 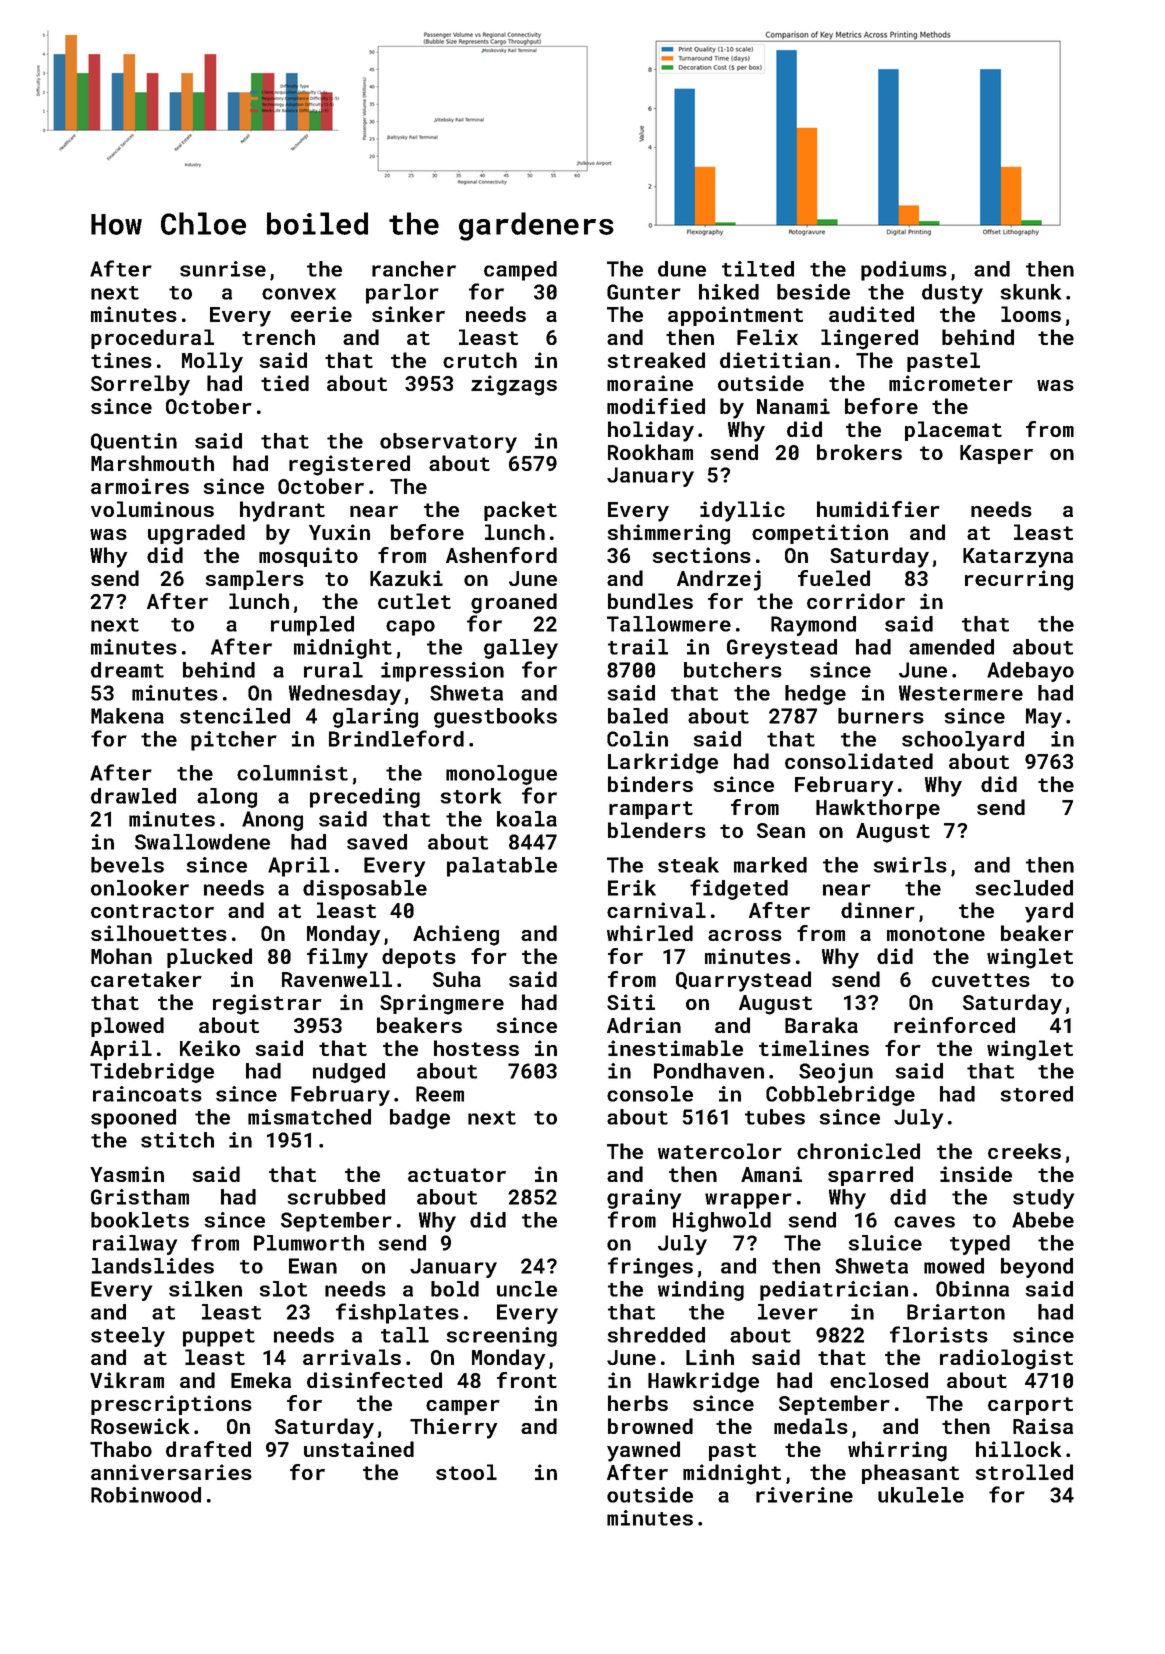 What do you see at coordinates (758, 269) in the screenshot?
I see `tilted` at bounding box center [758, 269].
